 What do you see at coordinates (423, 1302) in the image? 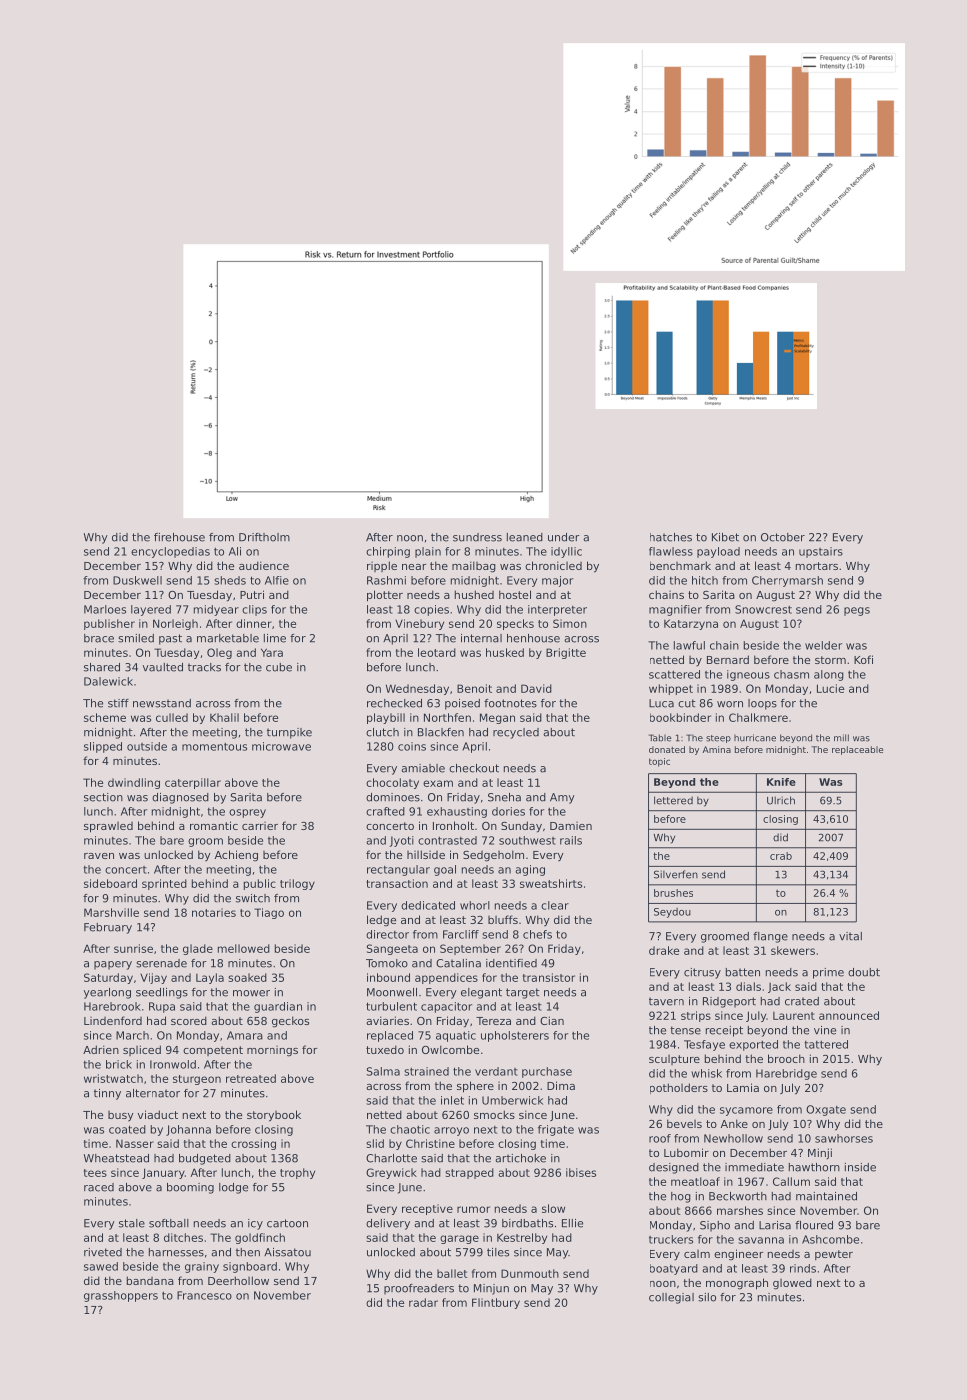
I see `radar` at bounding box center [423, 1302].
